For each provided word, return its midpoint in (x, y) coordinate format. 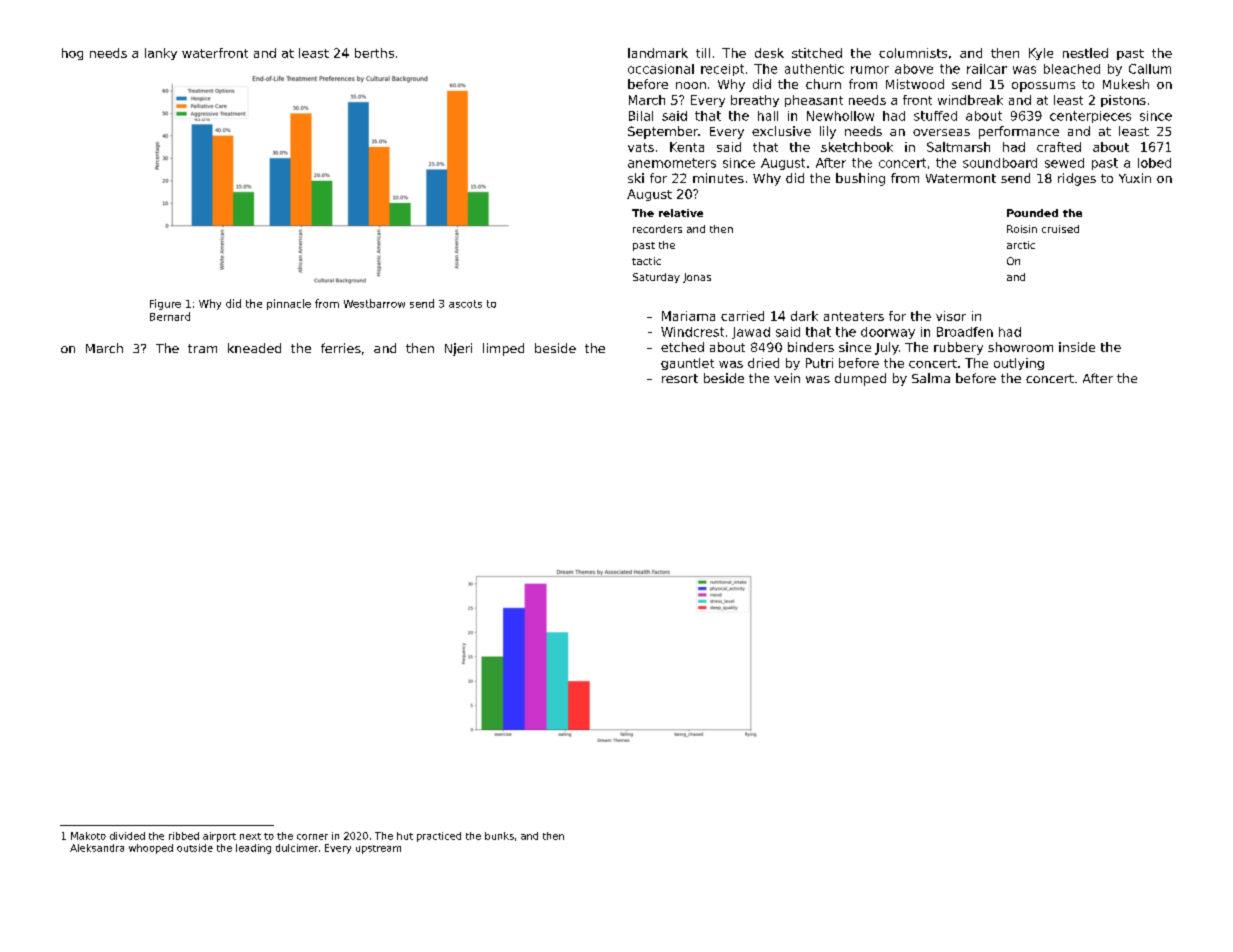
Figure (165, 304)
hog (72, 54)
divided (127, 836)
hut (405, 836)
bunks (499, 836)
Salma (931, 378)
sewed (1064, 163)
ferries (341, 348)
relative (681, 213)
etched (682, 347)
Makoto (88, 836)
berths (374, 53)
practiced (439, 837)
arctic (1021, 245)
